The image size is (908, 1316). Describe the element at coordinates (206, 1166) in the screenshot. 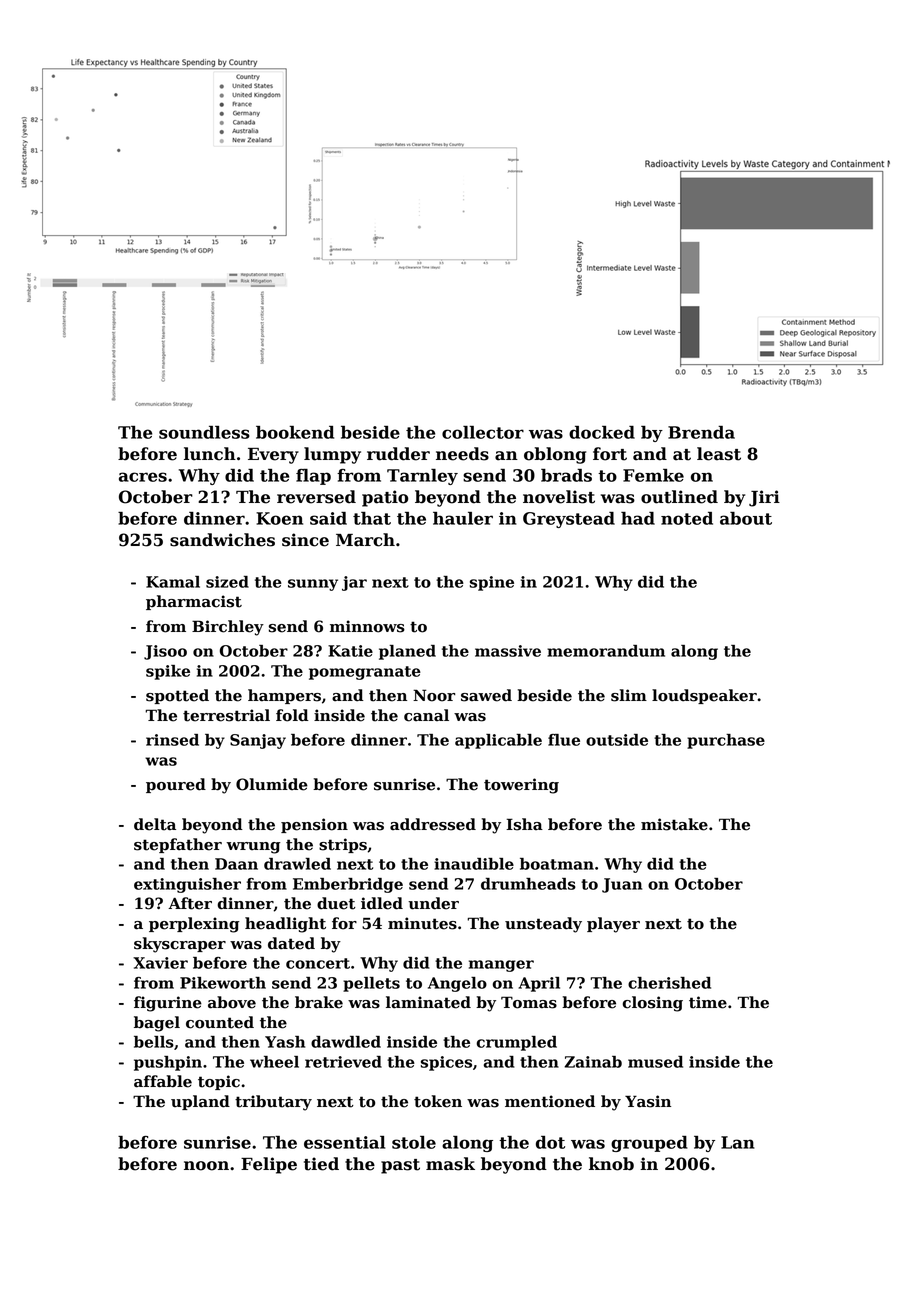

I see `noon` at that location.
